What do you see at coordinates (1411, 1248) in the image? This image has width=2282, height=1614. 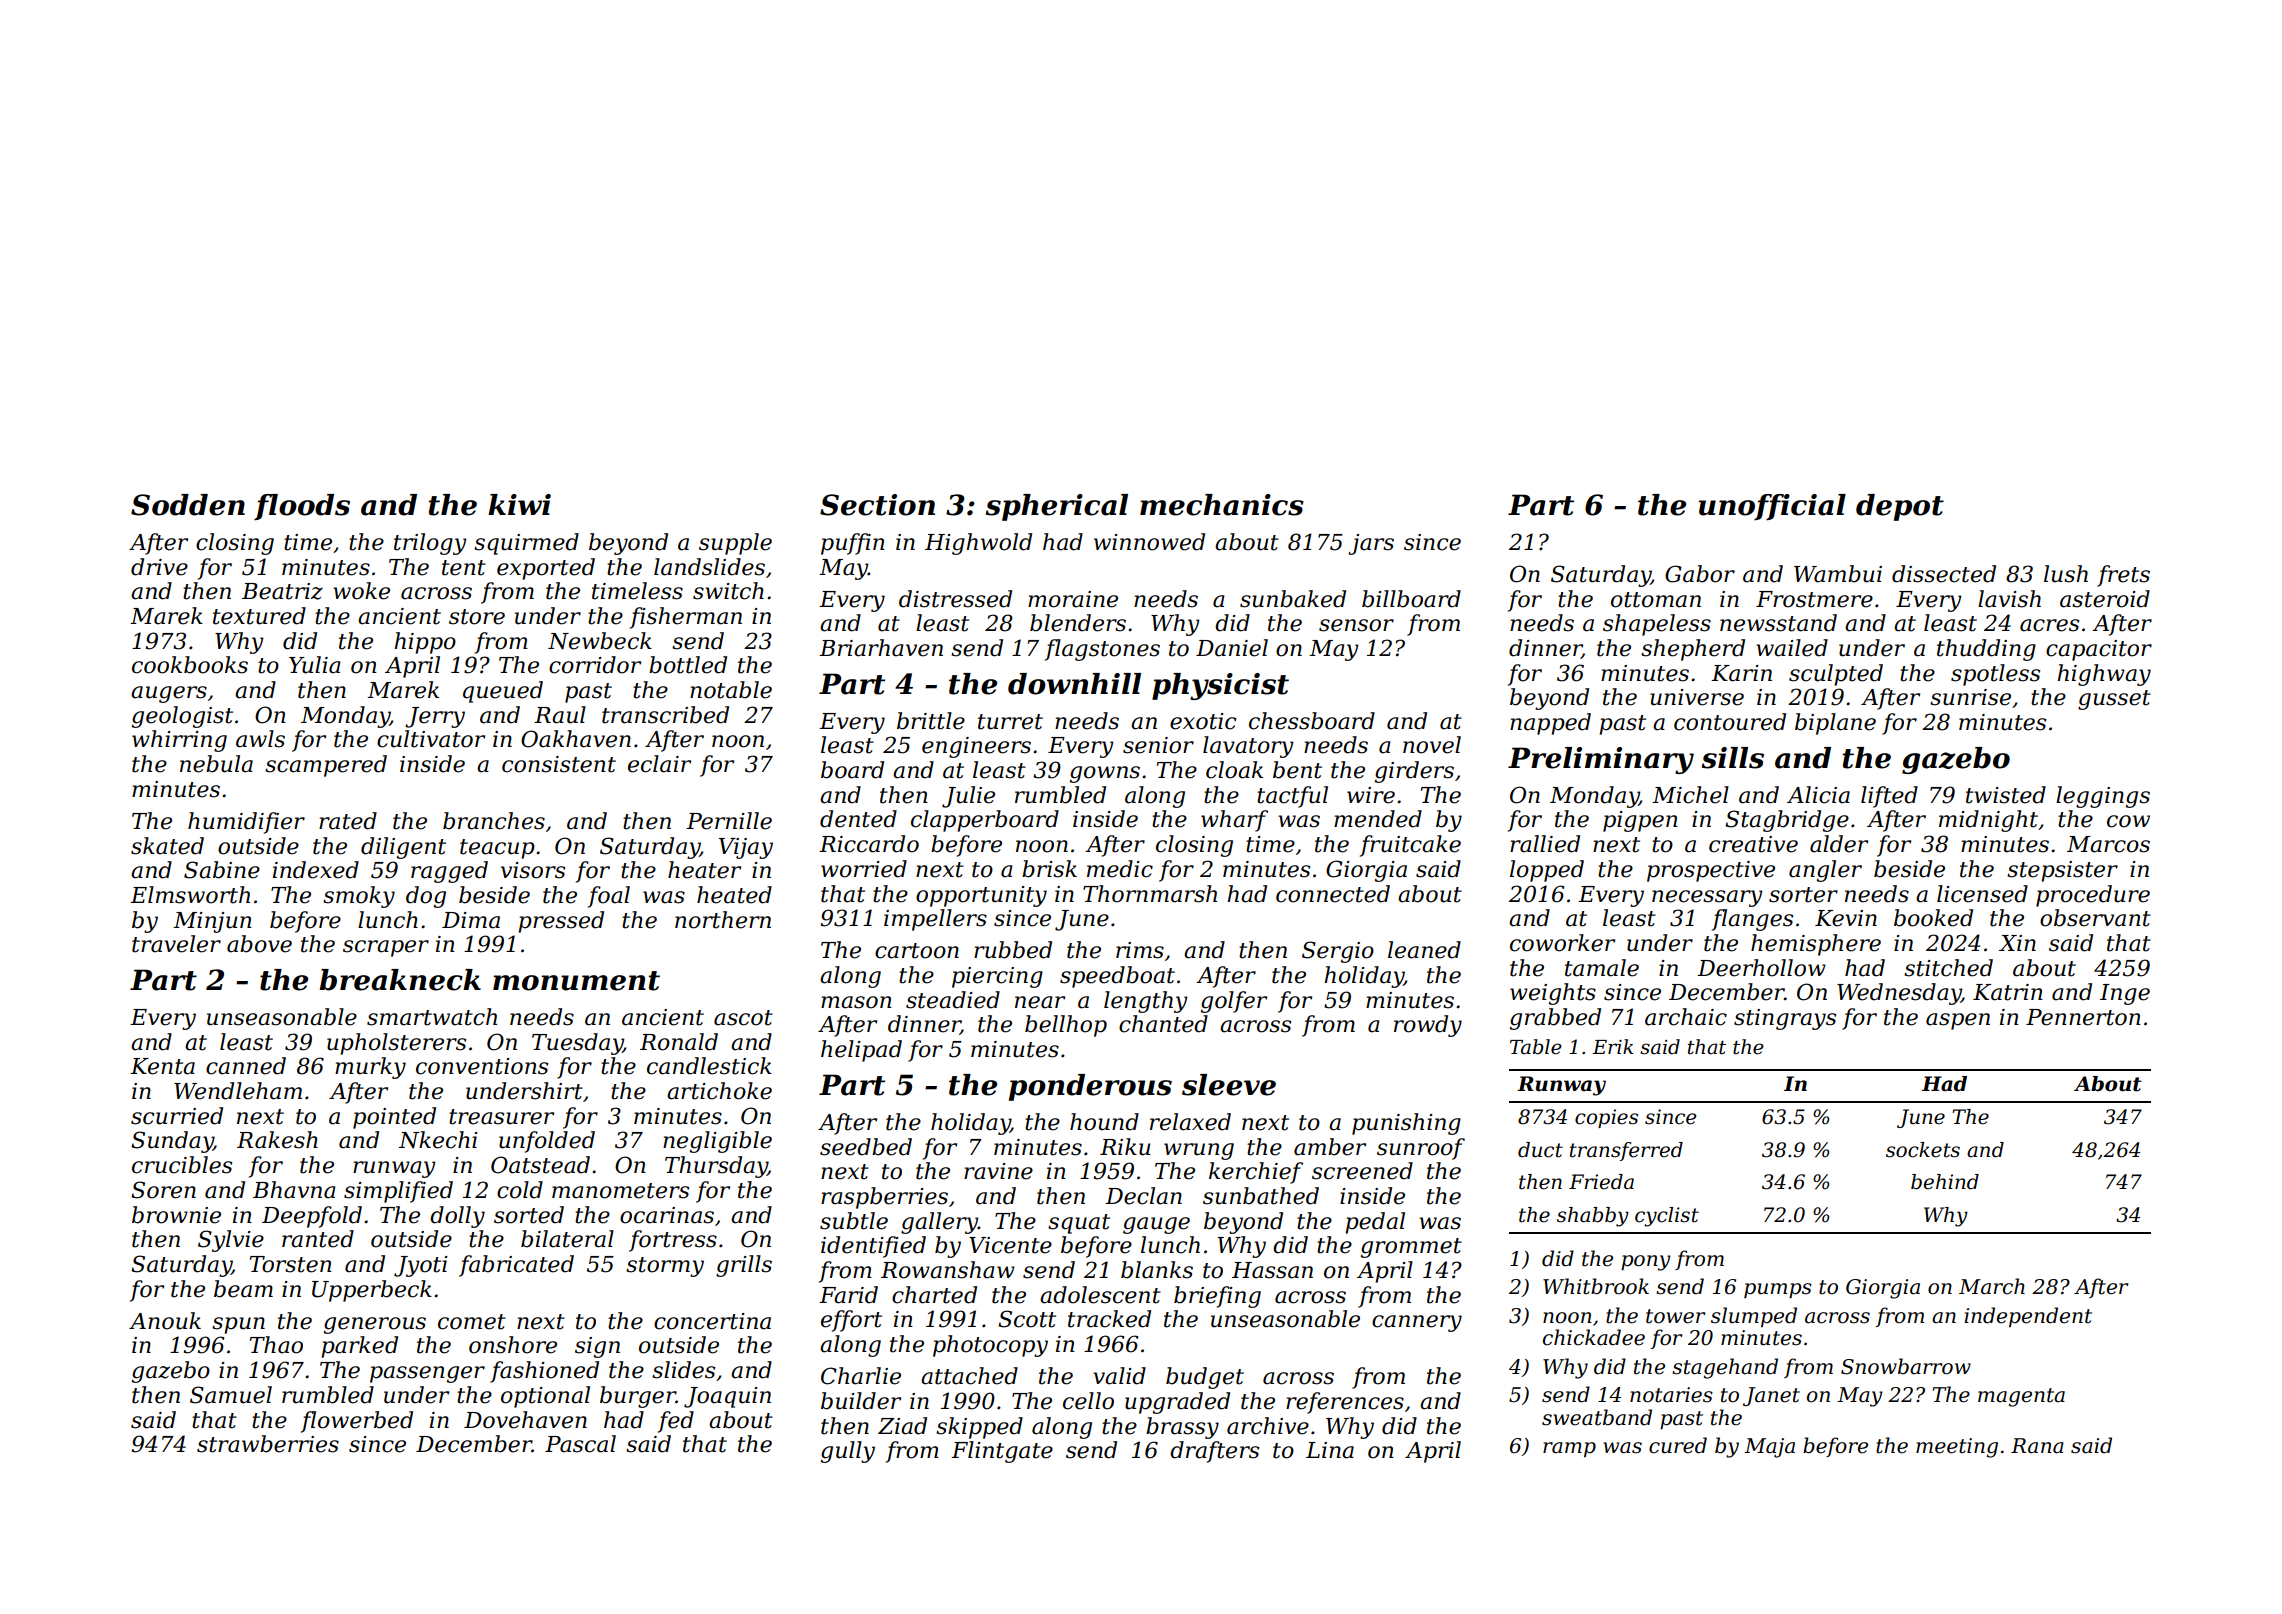 I see `grommet` at bounding box center [1411, 1248].
